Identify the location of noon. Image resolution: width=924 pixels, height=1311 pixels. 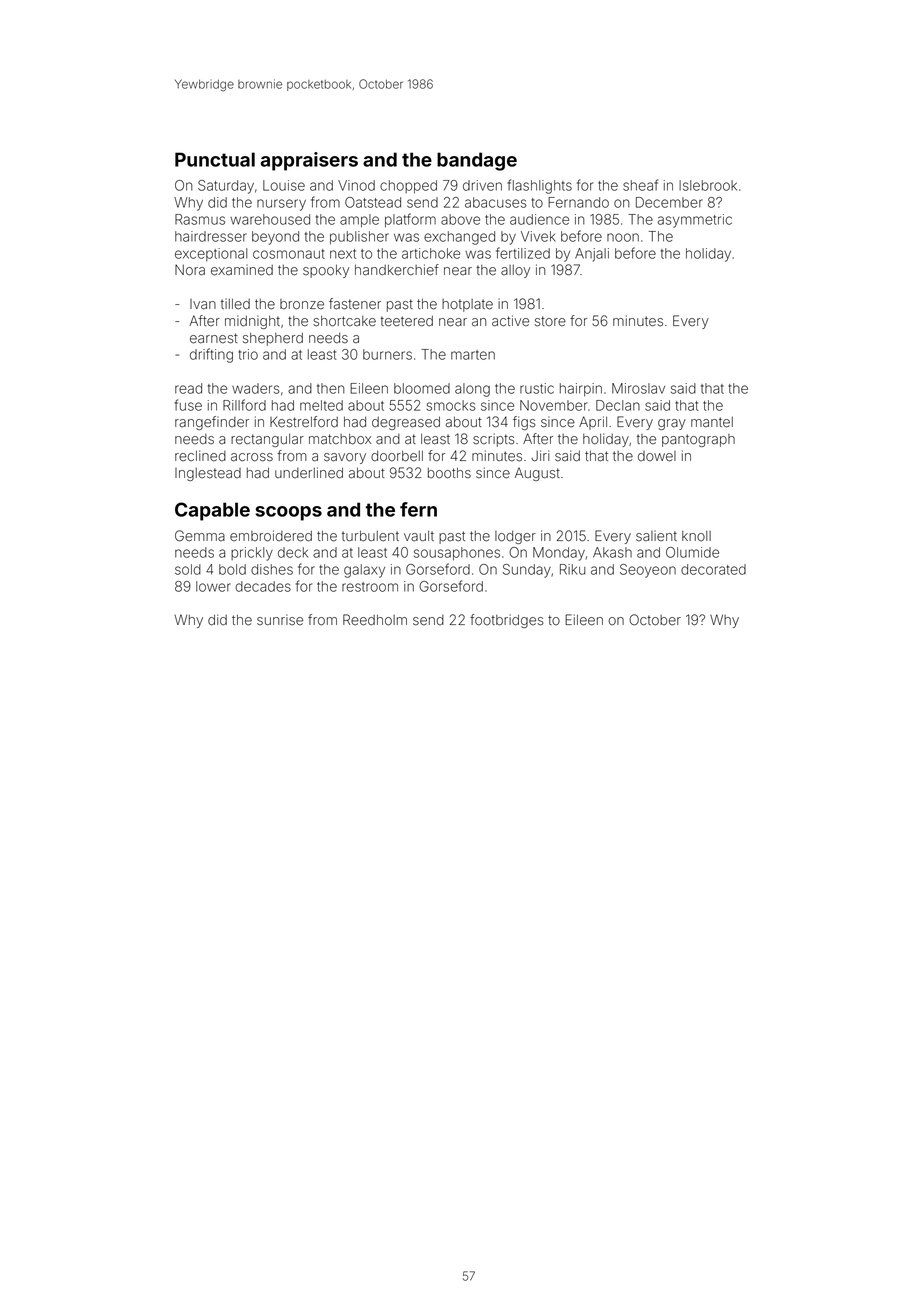
(623, 237).
